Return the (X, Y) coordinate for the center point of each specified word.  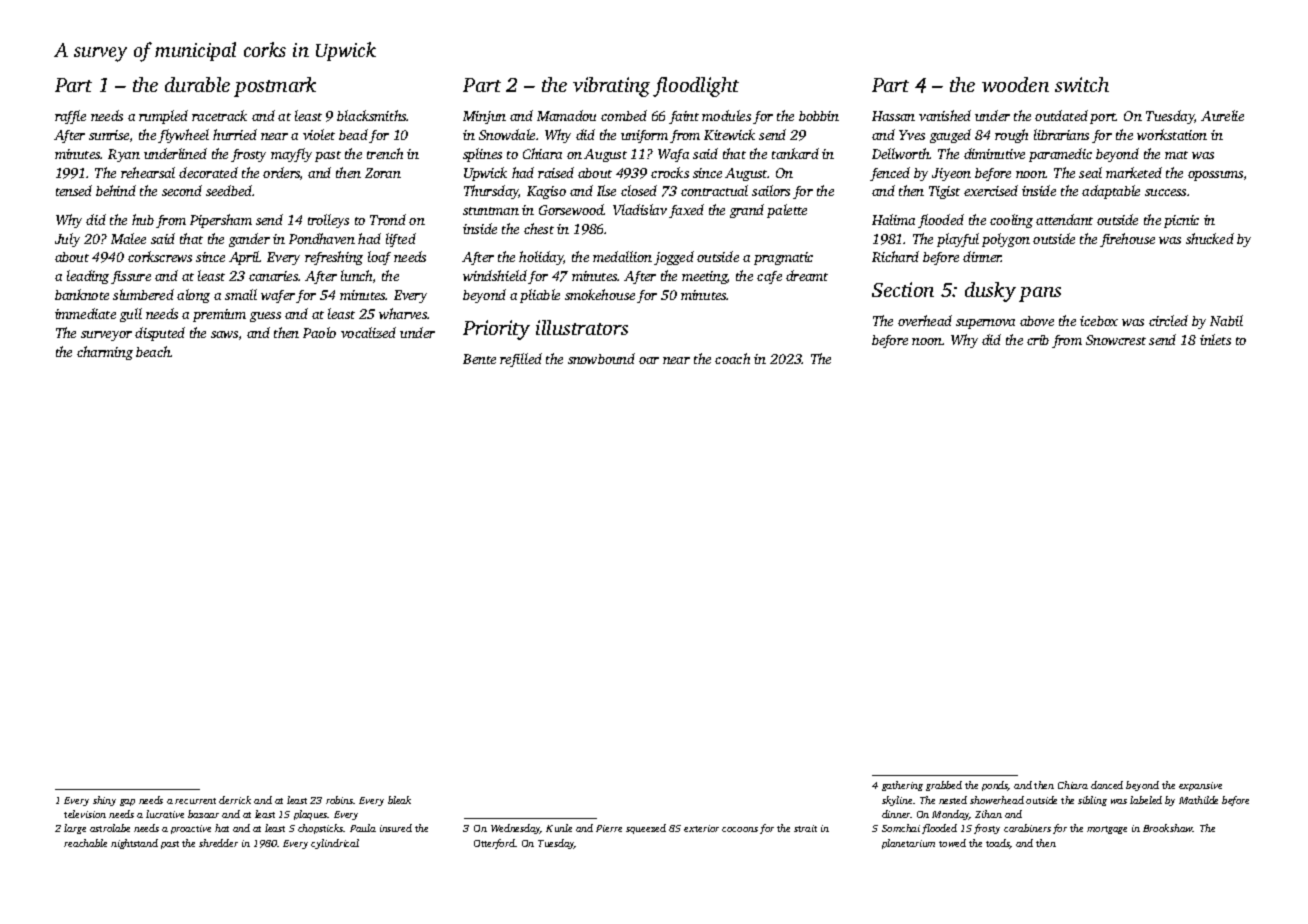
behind (116, 190)
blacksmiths (372, 115)
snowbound (601, 358)
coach (732, 358)
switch (1082, 84)
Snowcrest (1116, 340)
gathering (902, 786)
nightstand (134, 844)
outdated (1061, 115)
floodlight (696, 87)
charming (105, 353)
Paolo (319, 332)
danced (1107, 785)
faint (684, 117)
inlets (1215, 339)
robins (340, 800)
